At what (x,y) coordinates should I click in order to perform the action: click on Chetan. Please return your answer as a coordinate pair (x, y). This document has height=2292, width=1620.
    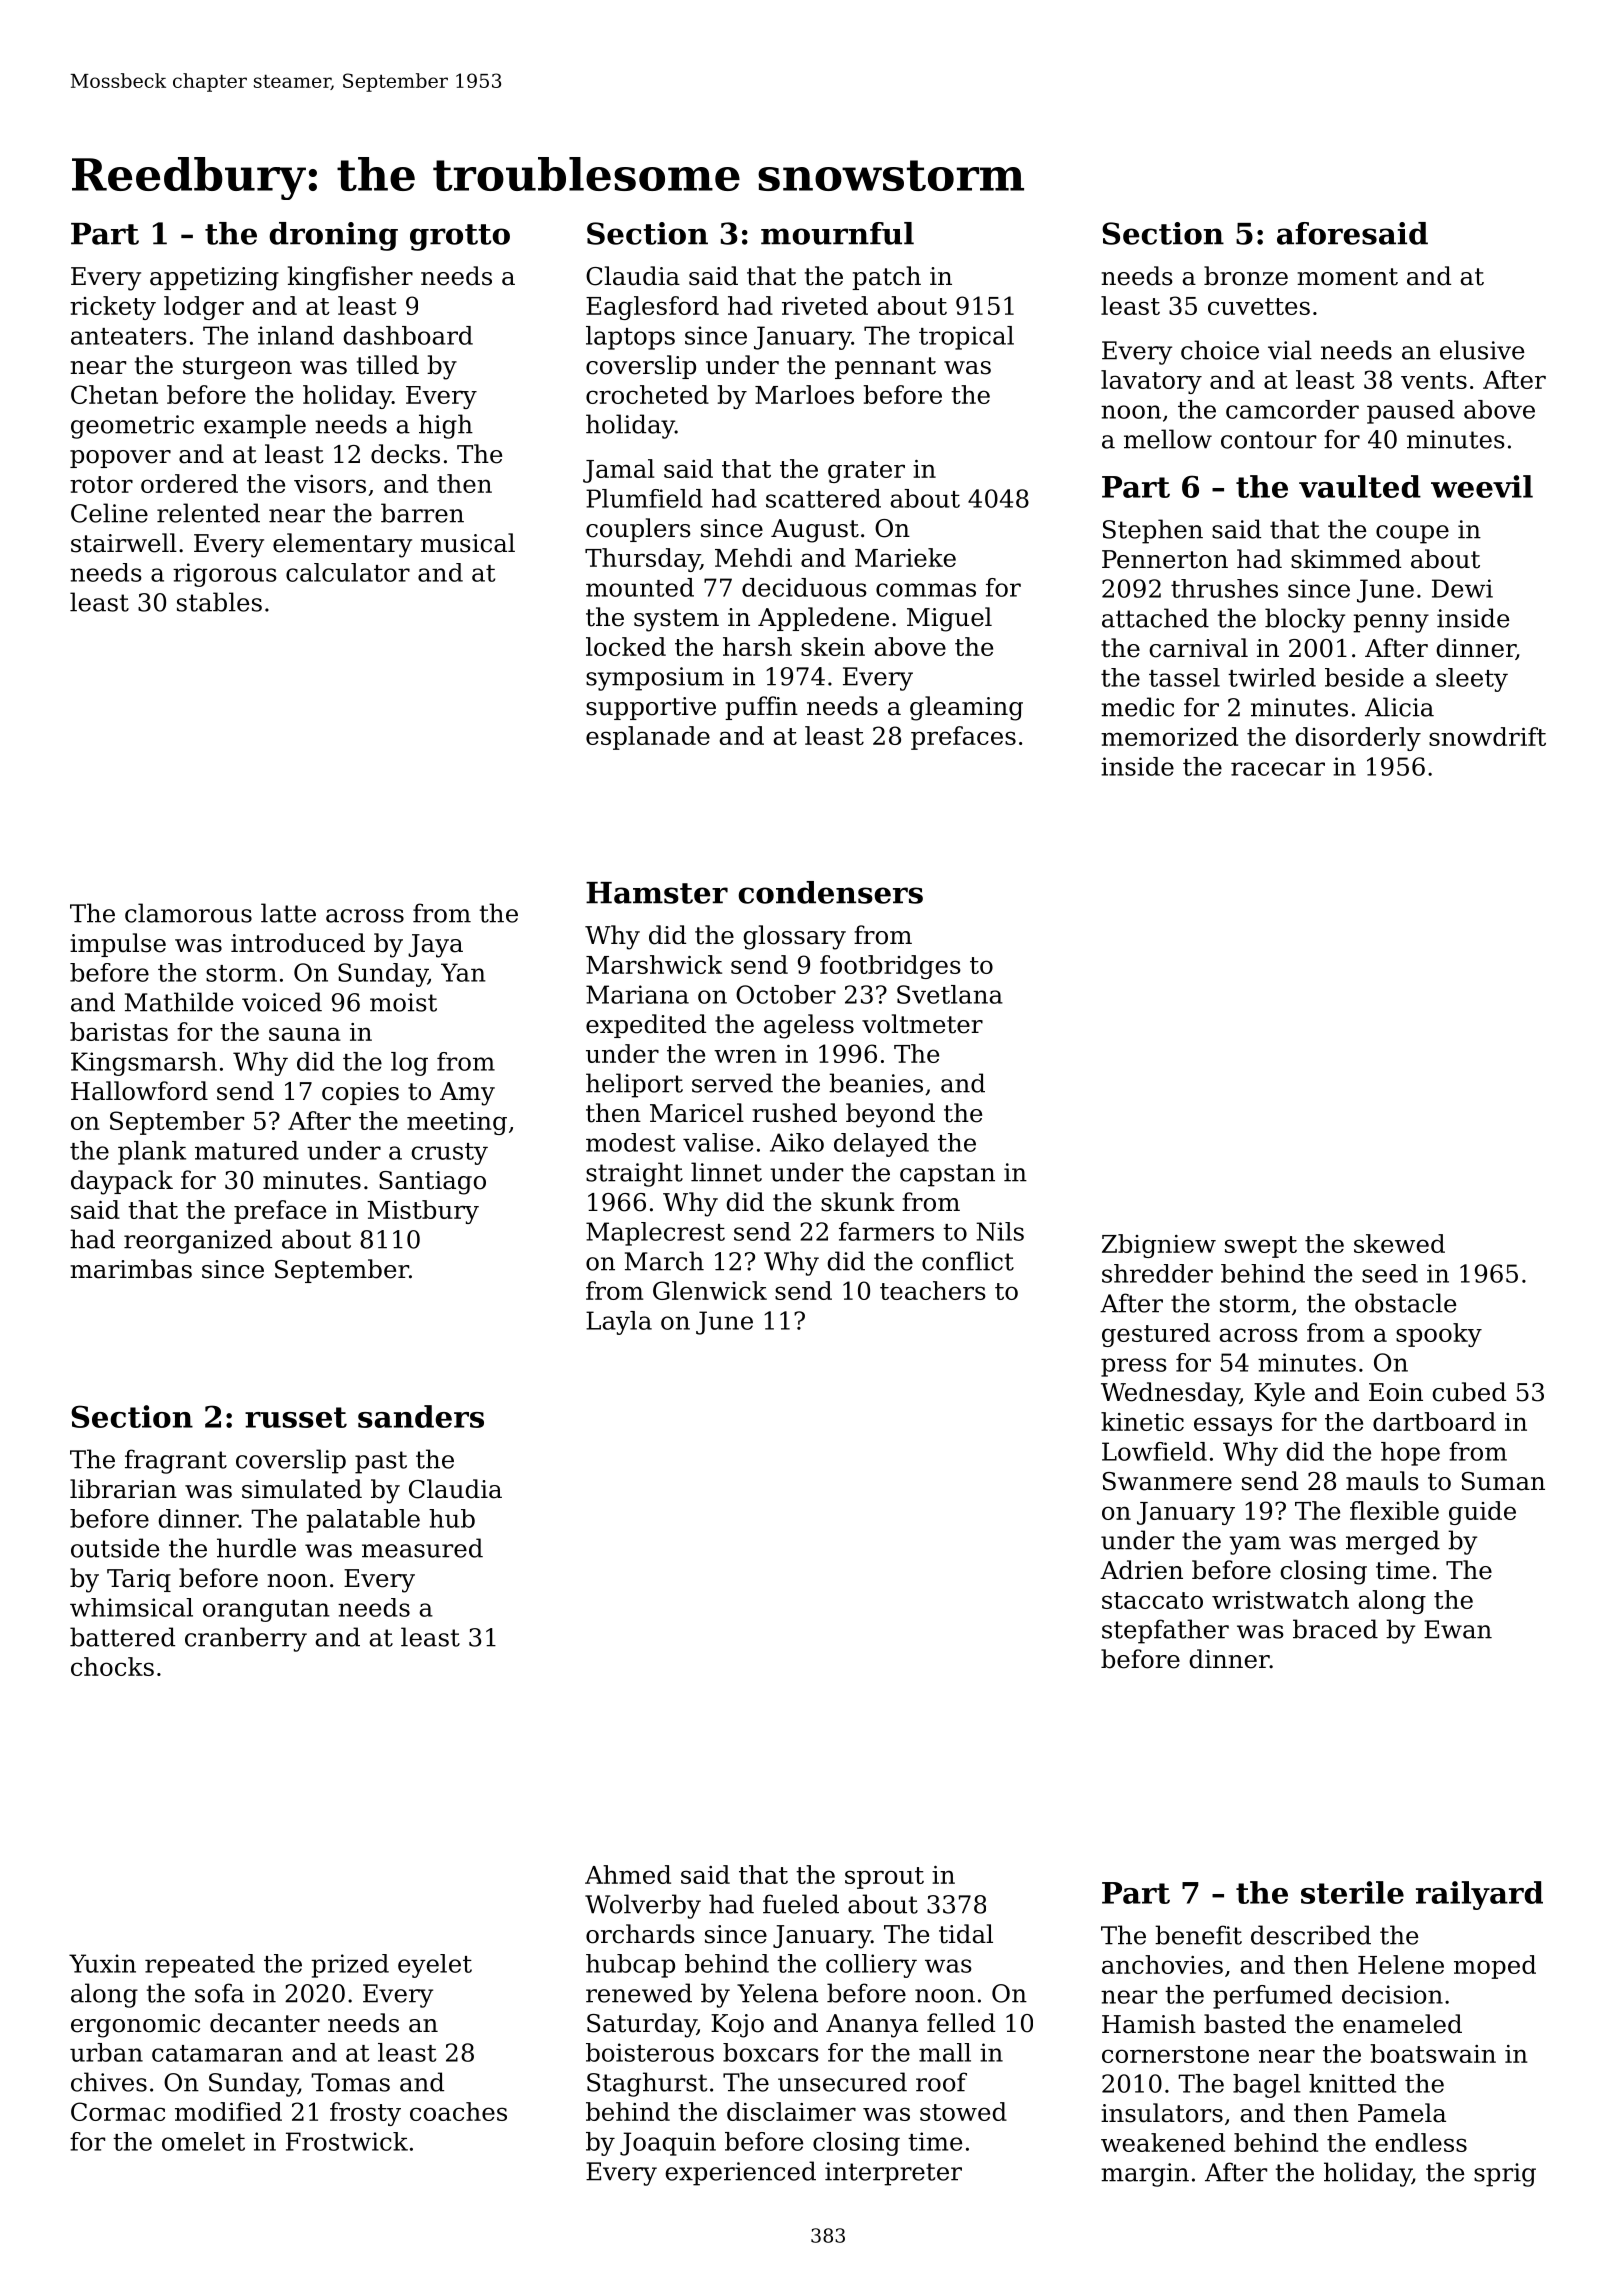
    Looking at the image, I should click on (114, 394).
